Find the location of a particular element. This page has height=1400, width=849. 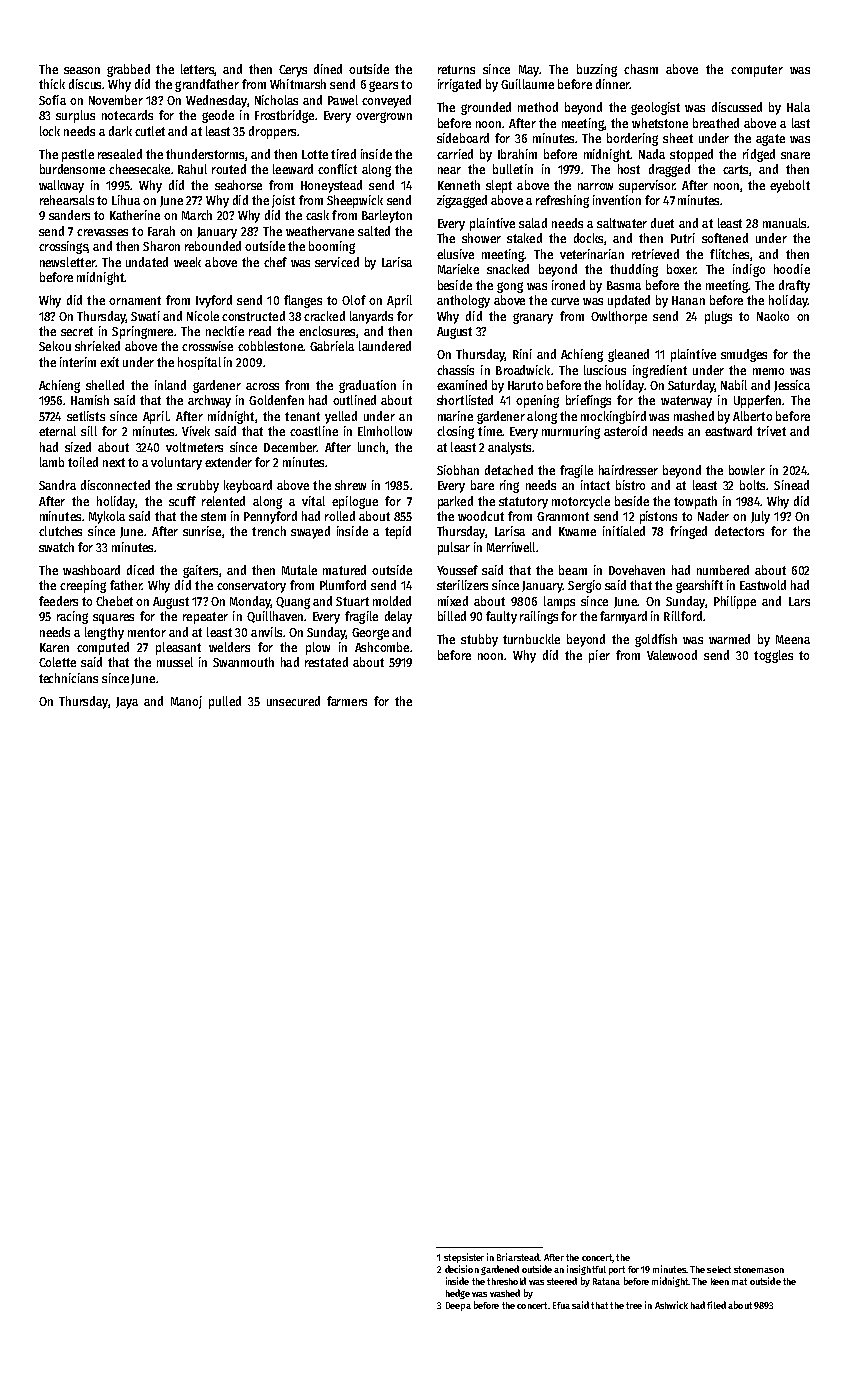

computer is located at coordinates (757, 71).
